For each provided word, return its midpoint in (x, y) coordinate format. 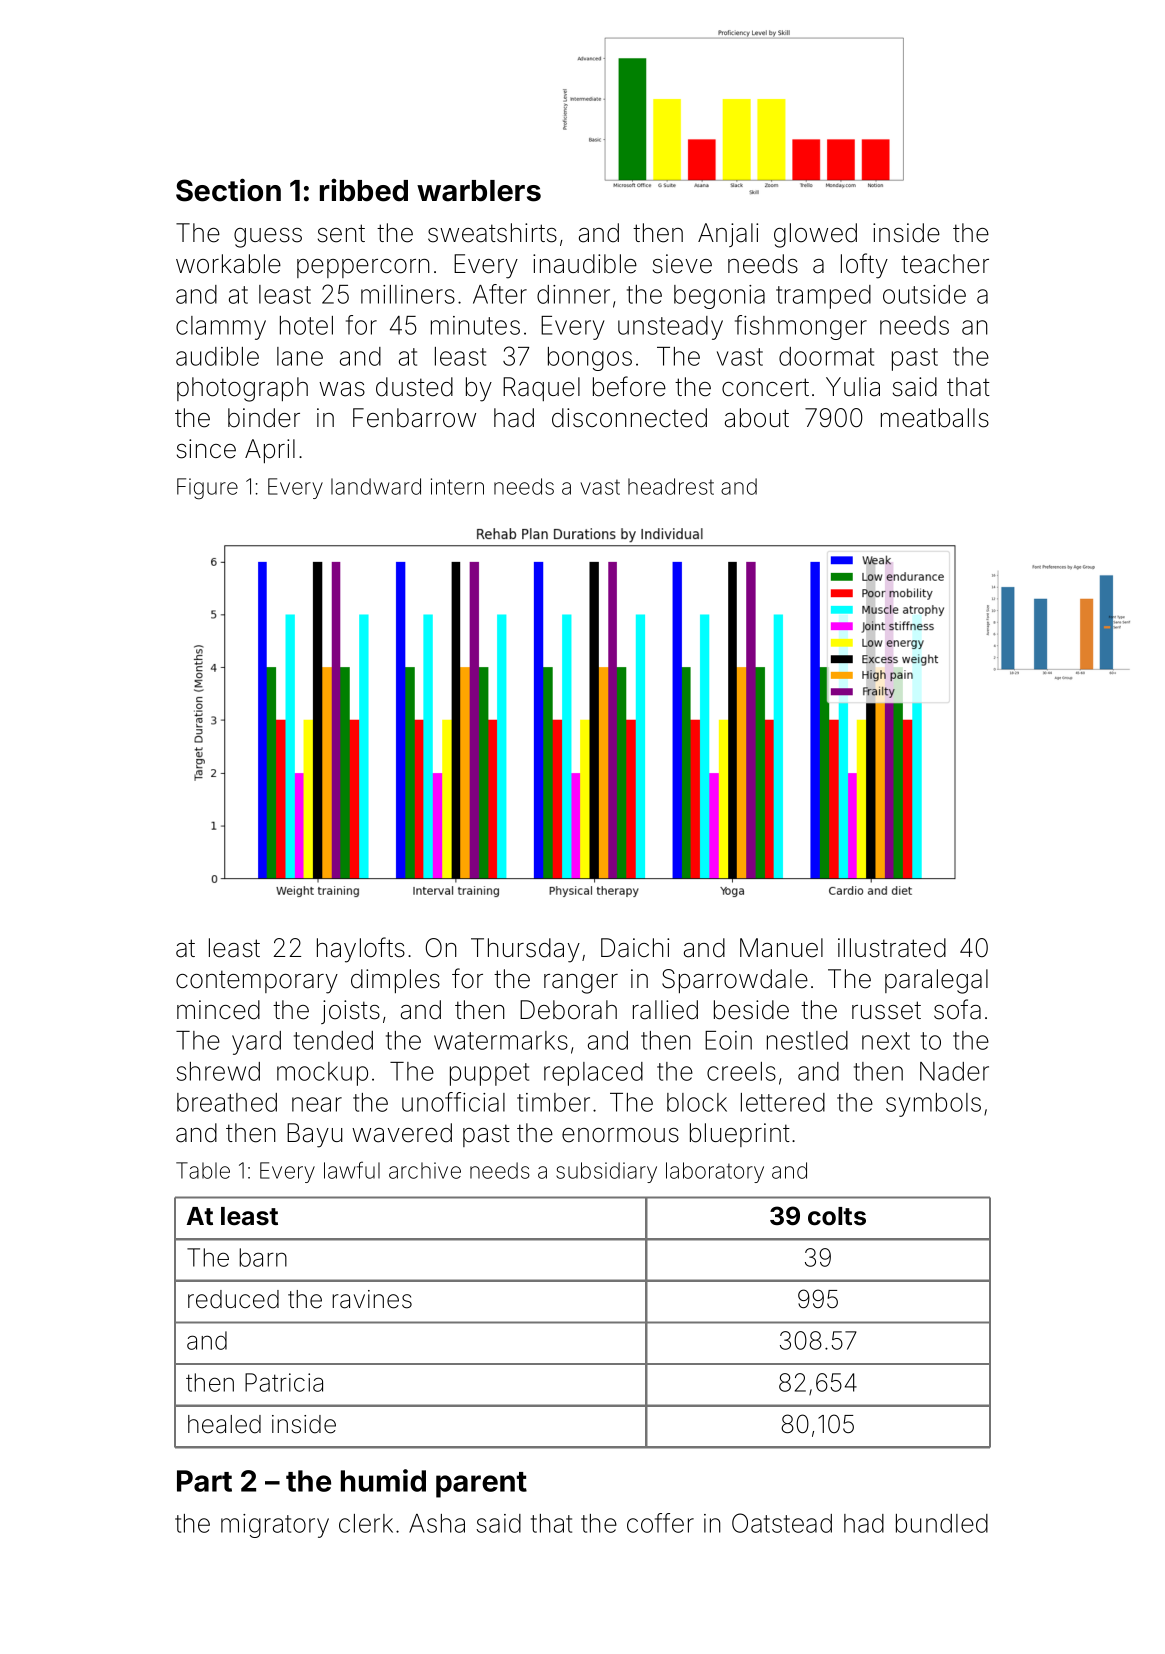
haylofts (361, 950)
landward (376, 486)
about (757, 418)
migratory (275, 1526)
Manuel (781, 948)
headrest (671, 486)
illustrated (892, 948)
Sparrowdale (735, 981)
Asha (437, 1523)
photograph (242, 389)
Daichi (635, 948)
